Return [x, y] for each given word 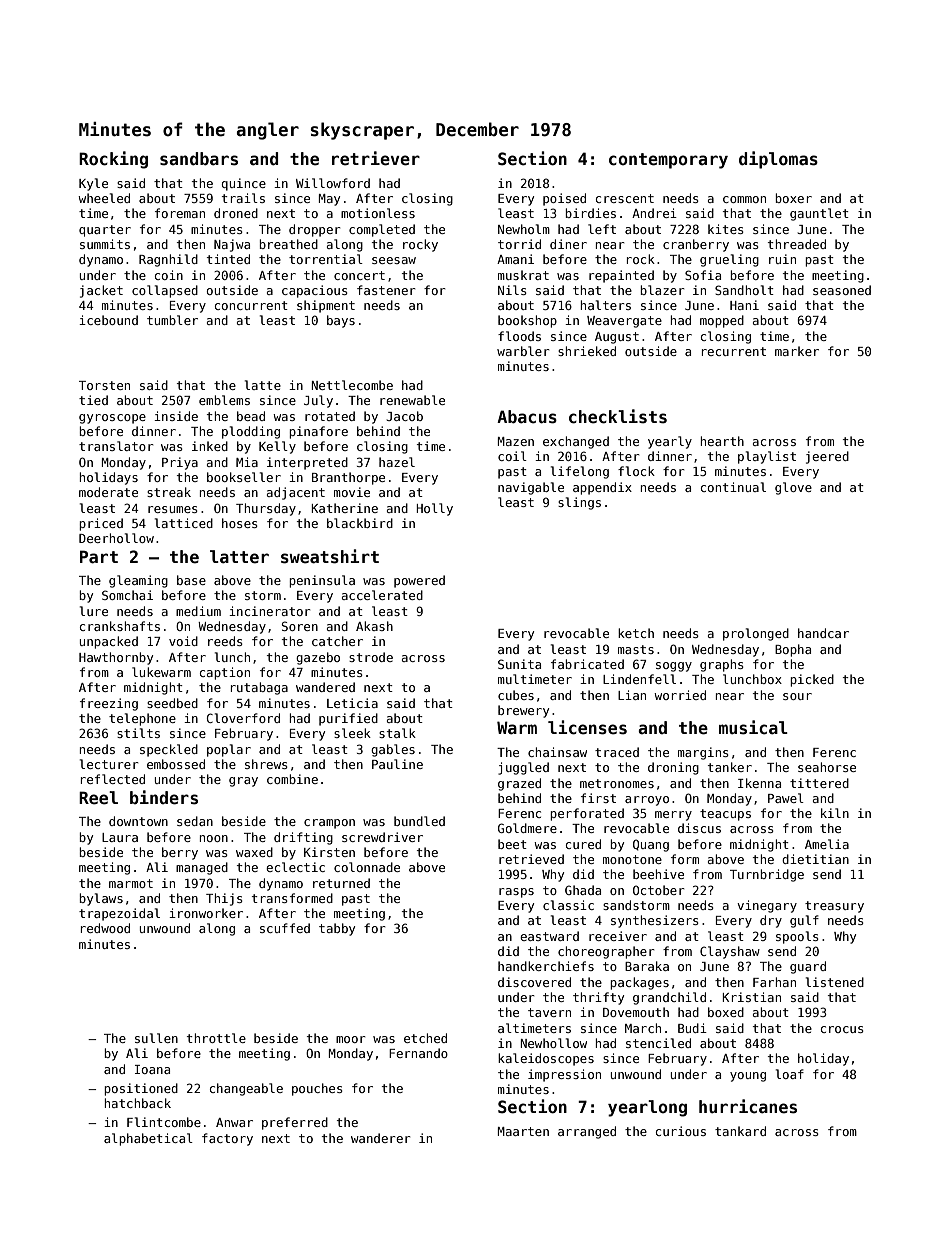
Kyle [93, 184]
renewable [412, 400]
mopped [722, 321]
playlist [767, 457]
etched [425, 1038]
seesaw [394, 260]
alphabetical [148, 1139]
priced [101, 524]
